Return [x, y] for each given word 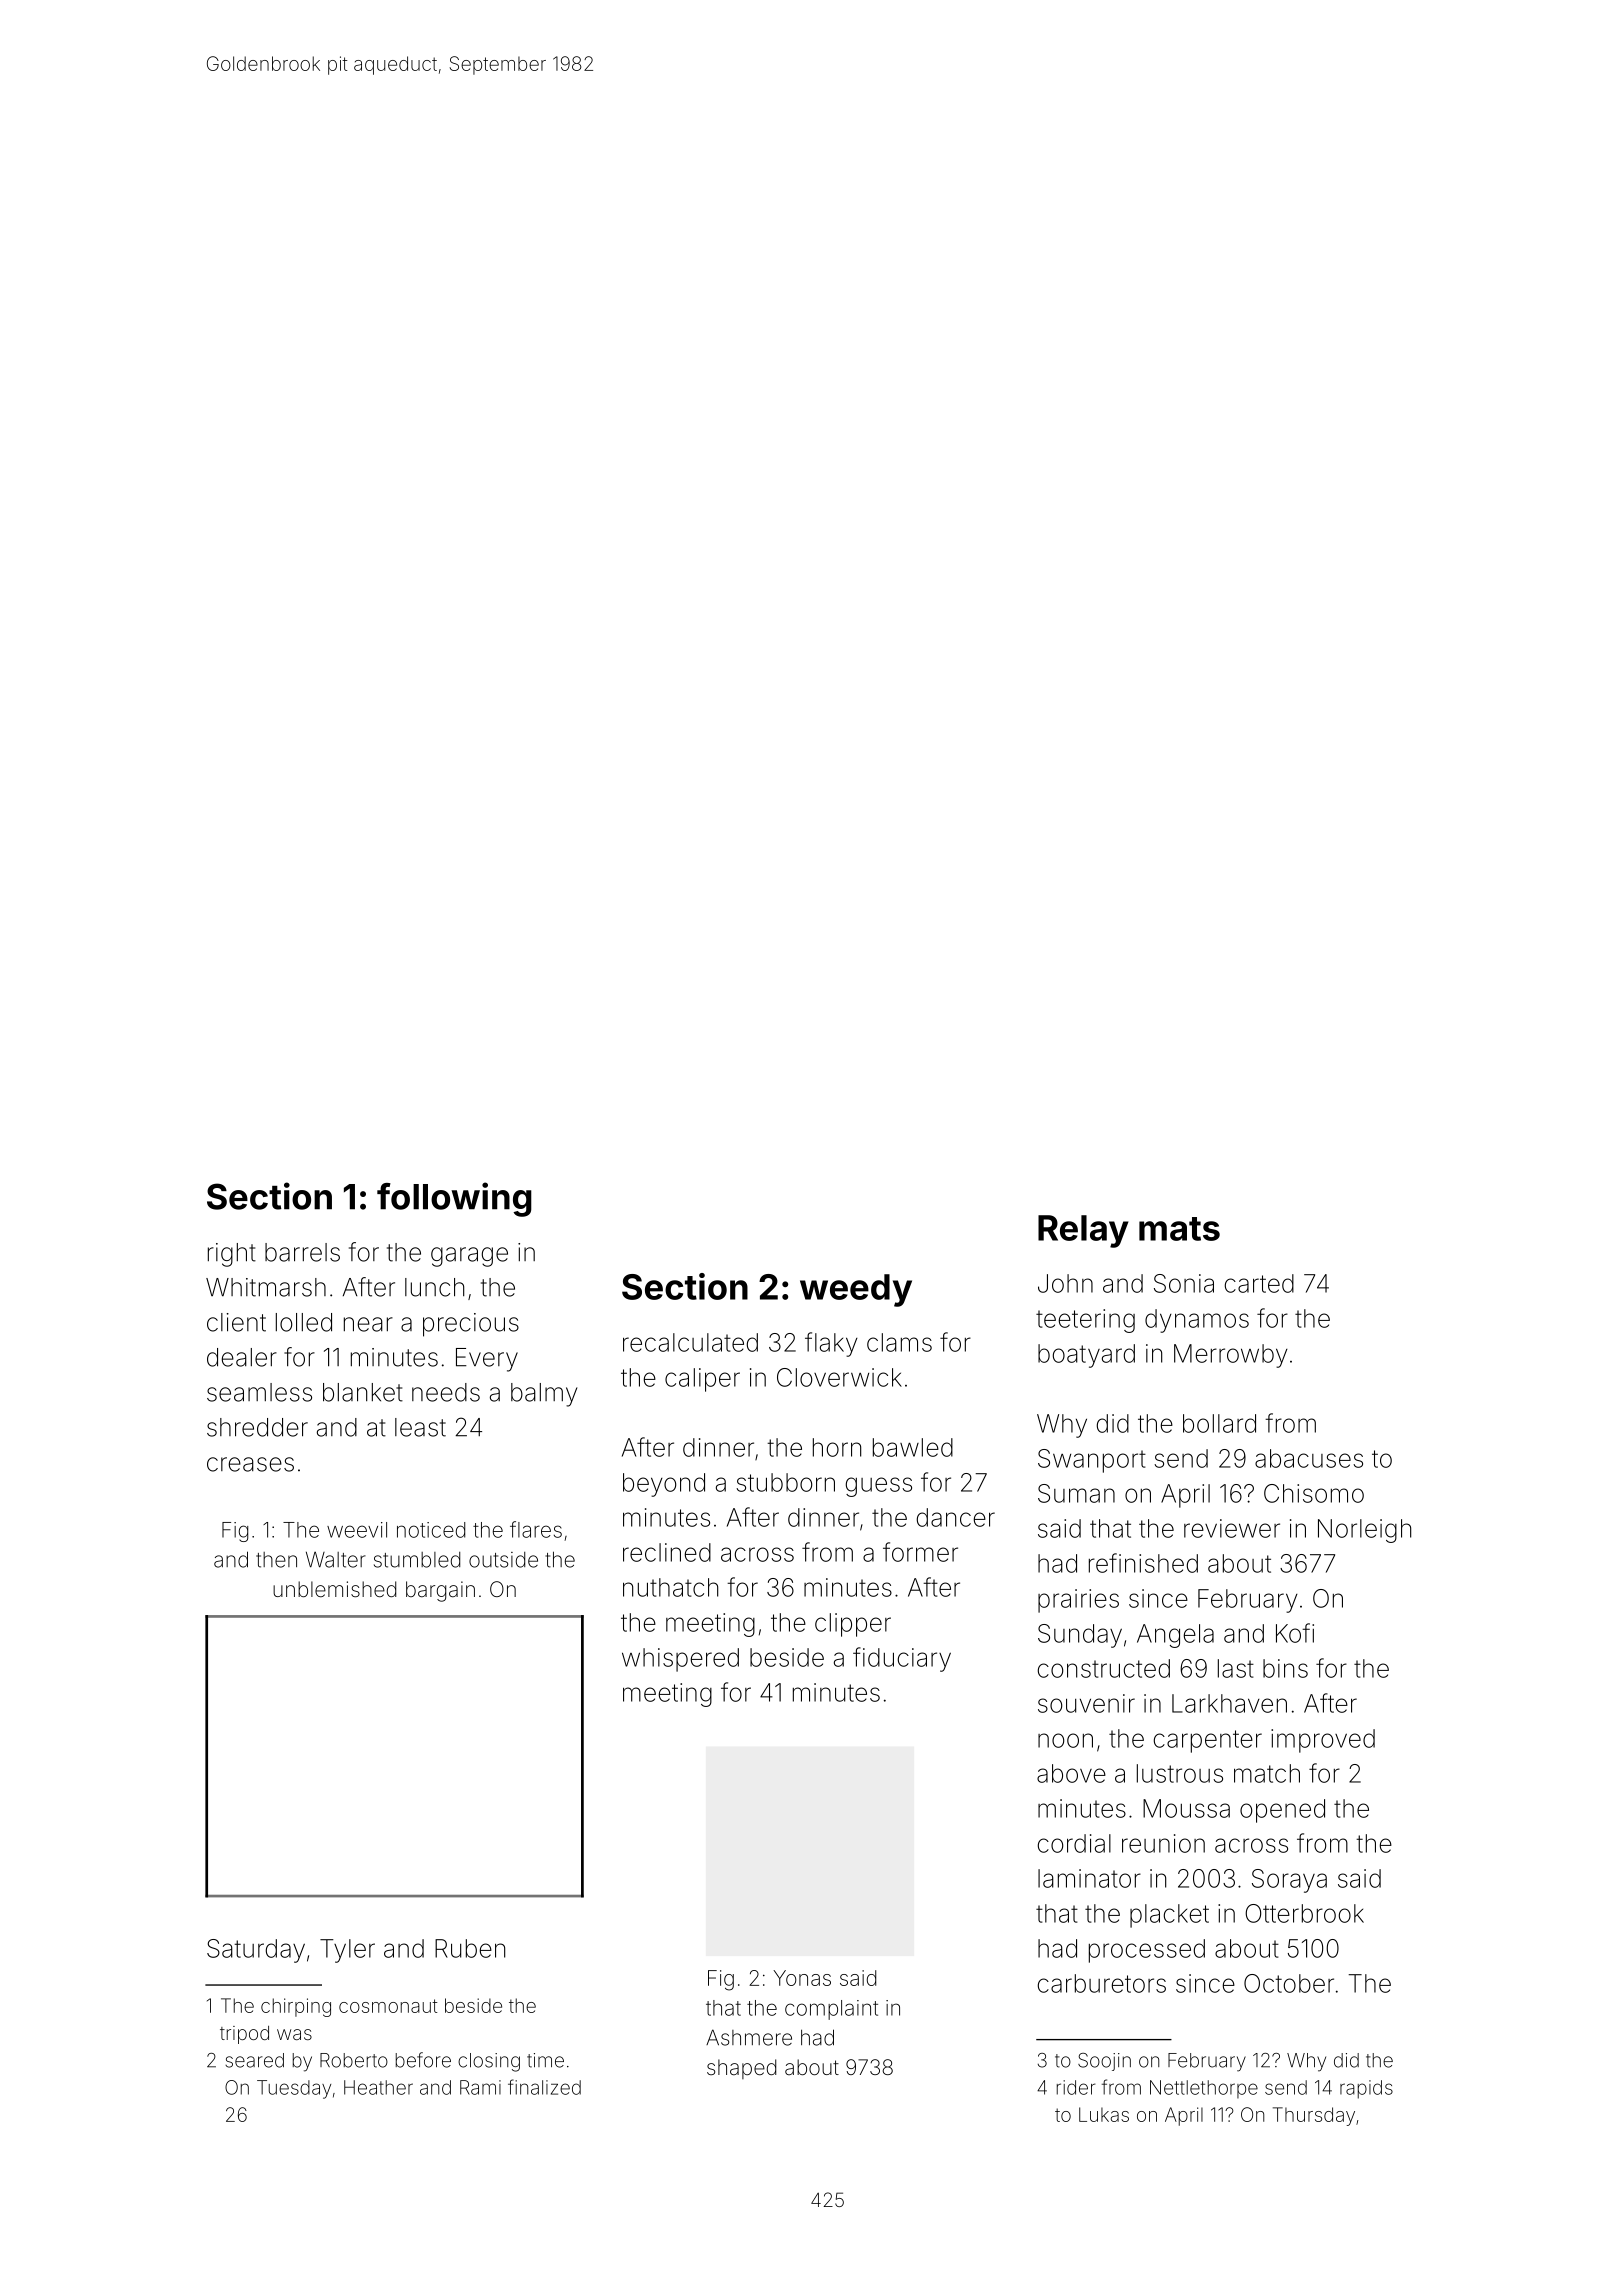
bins [1285, 1668]
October [1289, 1983]
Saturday [256, 1951]
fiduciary [902, 1659]
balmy [544, 1395]
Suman [1076, 1493]
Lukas [1104, 2114]
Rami [480, 2087]
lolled [304, 1322]
